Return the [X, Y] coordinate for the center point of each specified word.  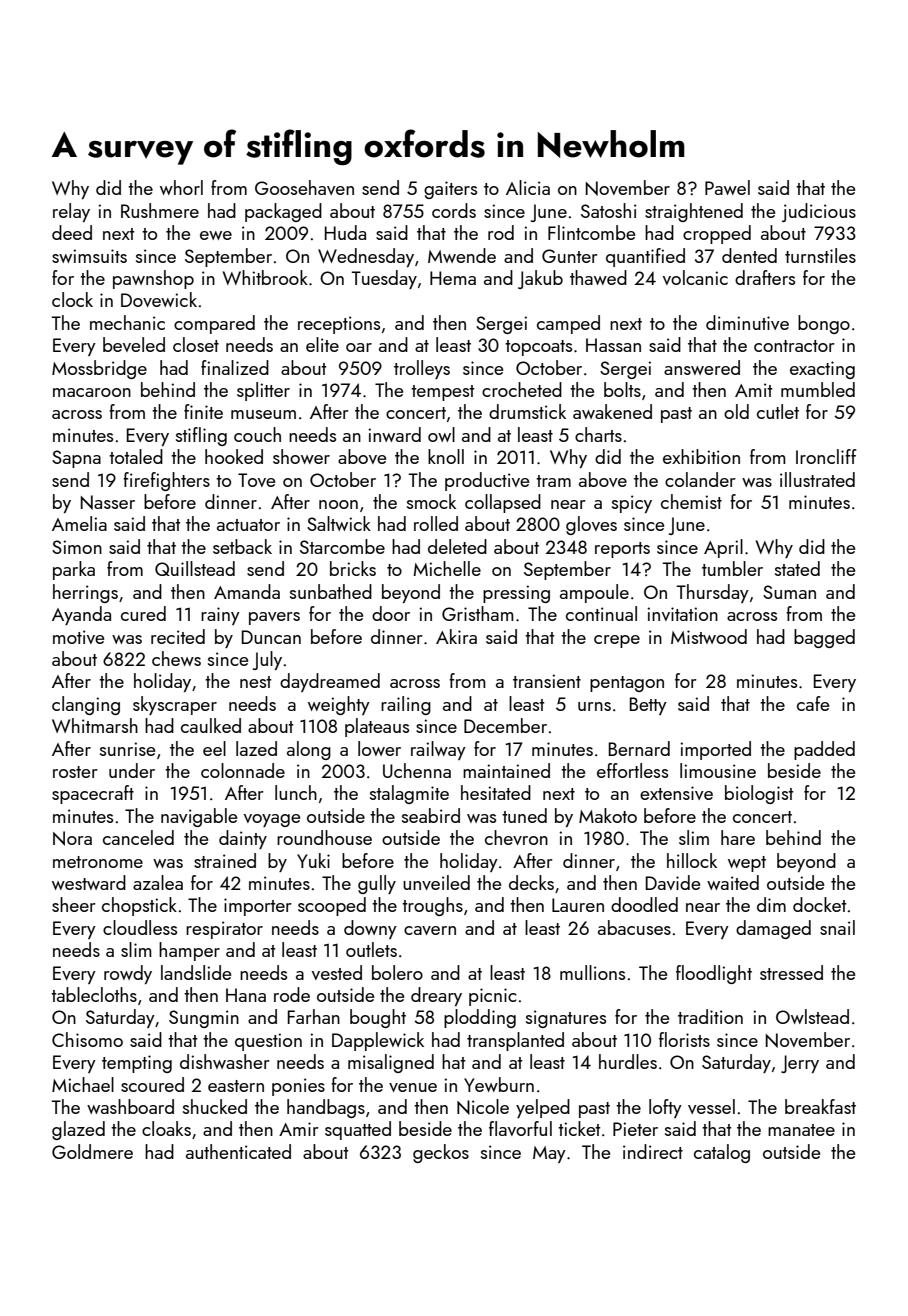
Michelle [447, 568]
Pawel [727, 187]
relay [71, 212]
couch [257, 434]
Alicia [528, 187]
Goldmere [92, 1151]
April [723, 548]
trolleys [422, 369]
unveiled [436, 882]
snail [837, 927]
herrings [85, 593]
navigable [199, 817]
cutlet [778, 411]
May [549, 1154]
